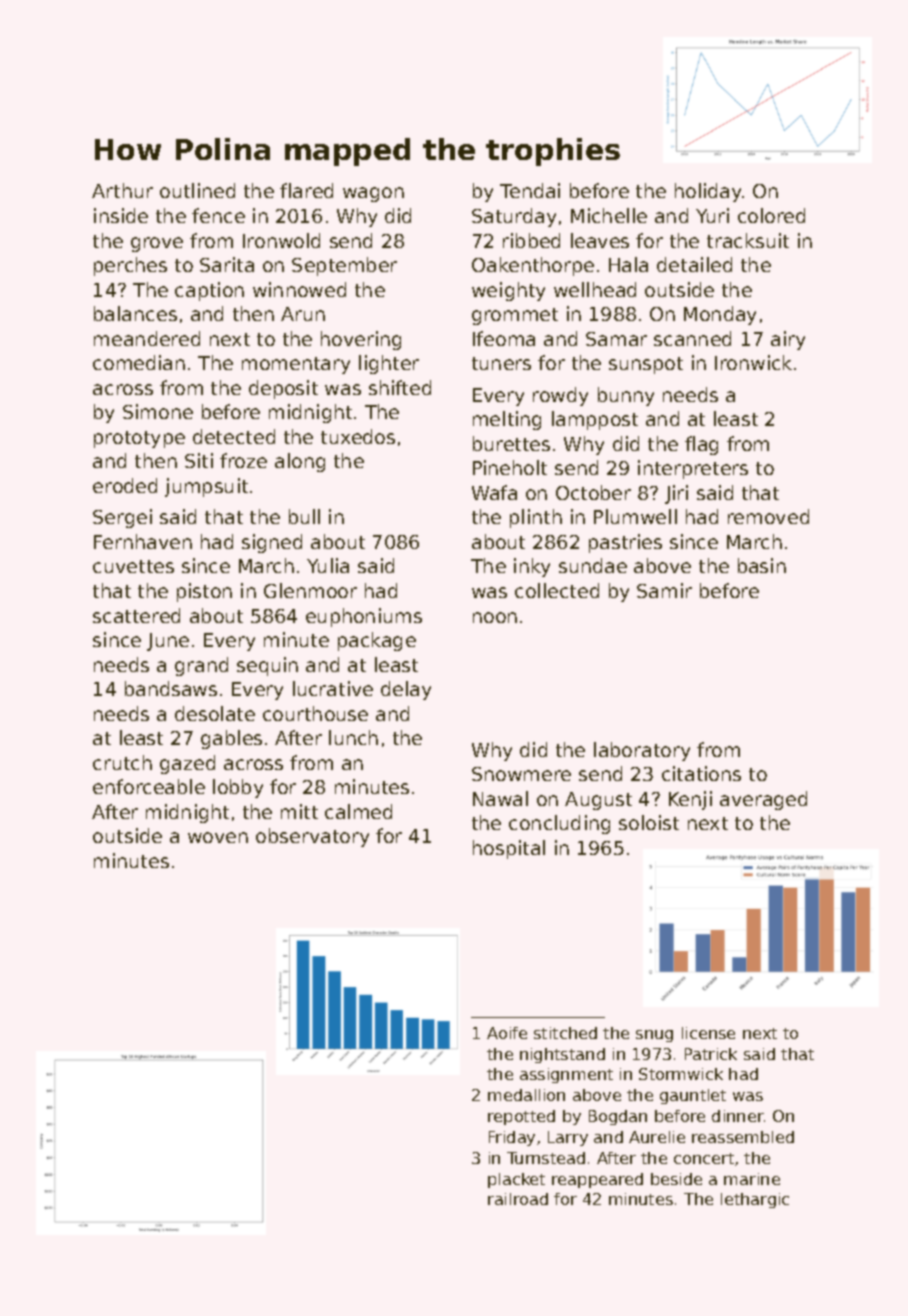  What do you see at coordinates (762, 565) in the screenshot?
I see `basin` at bounding box center [762, 565].
